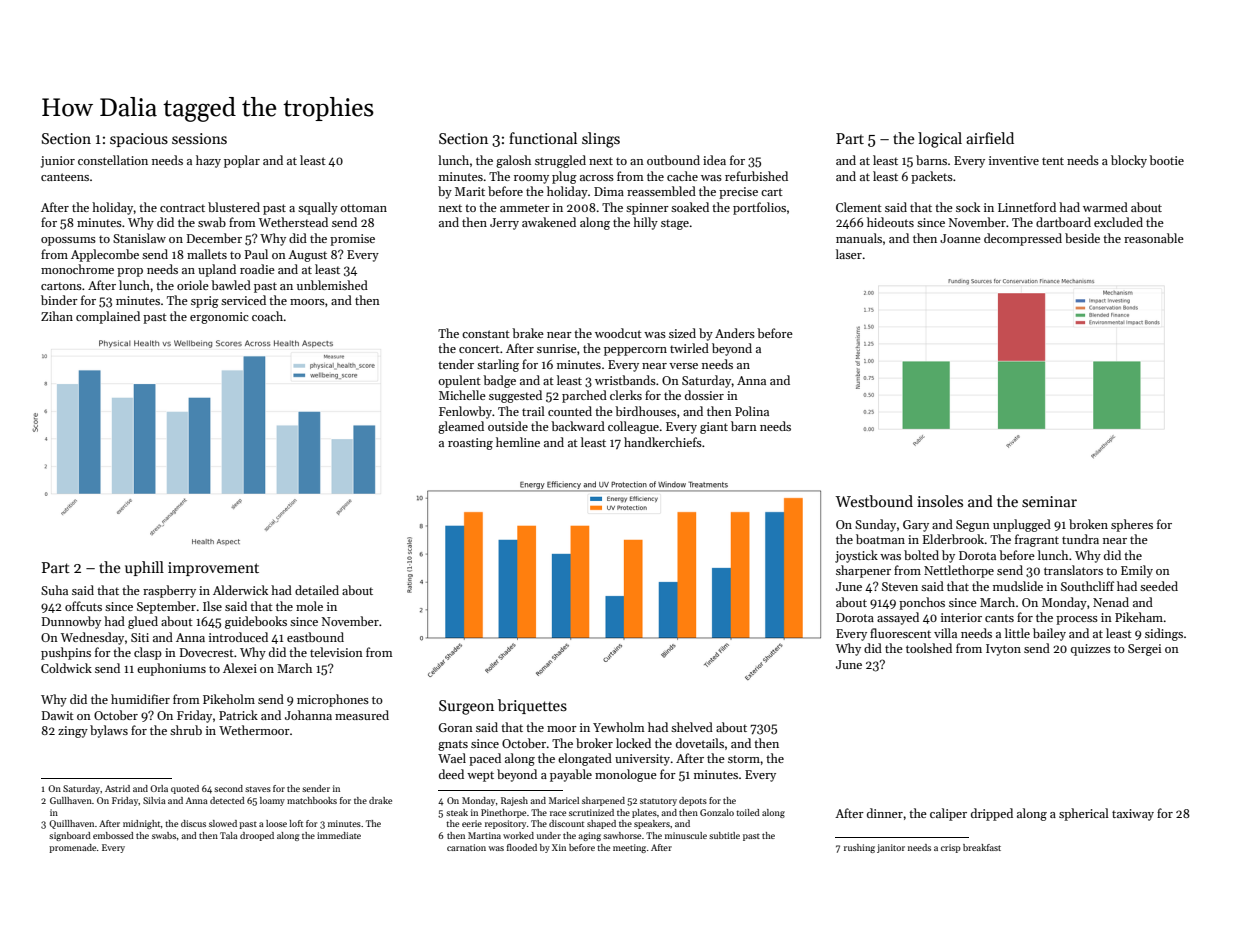 Image resolution: width=1233 pixels, height=952 pixels. Describe the element at coordinates (199, 138) in the page. I see `sessions` at that location.
